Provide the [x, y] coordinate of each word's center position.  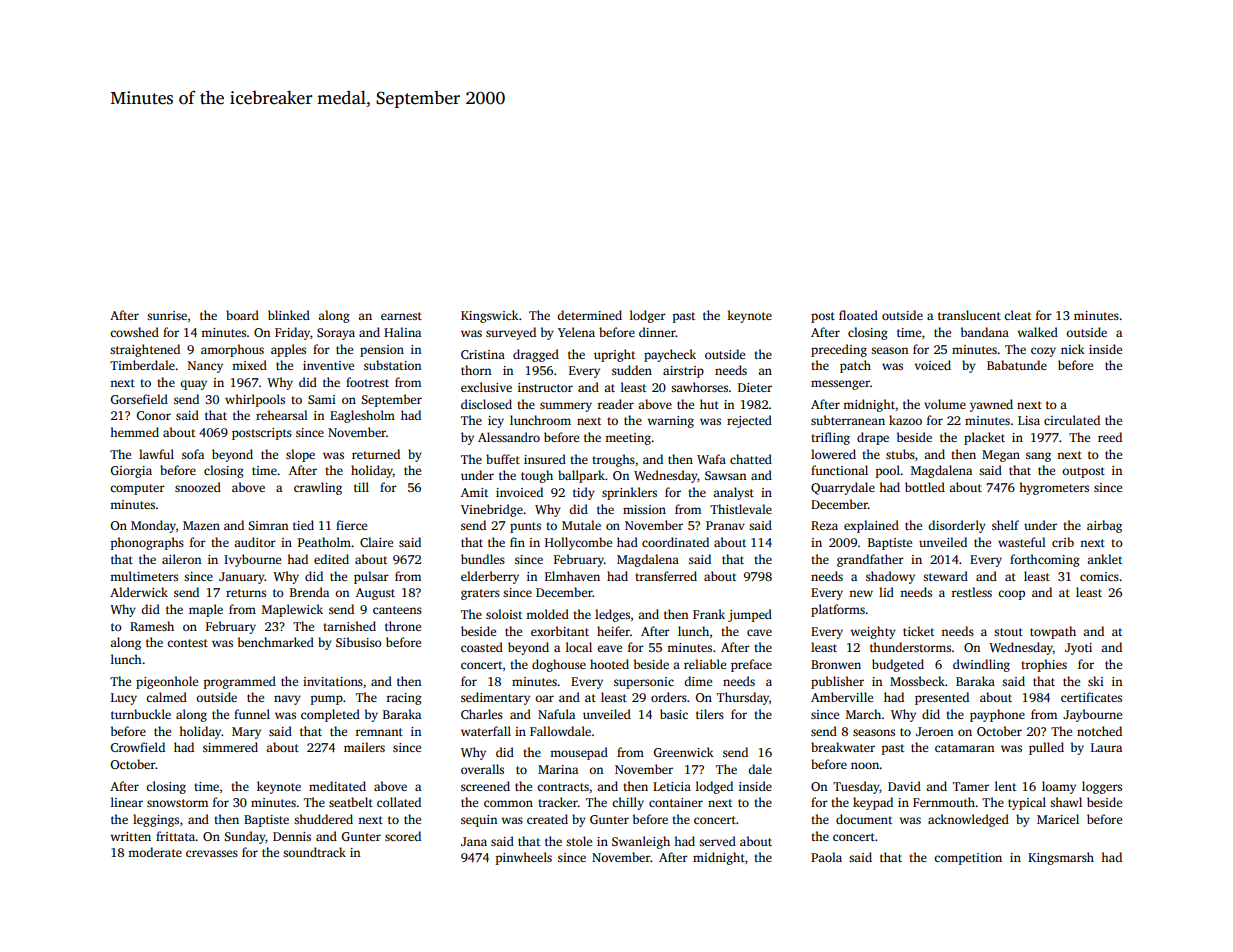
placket [984, 438]
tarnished [349, 626]
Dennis [292, 836]
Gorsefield [139, 399]
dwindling [981, 665]
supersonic [644, 683]
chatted [751, 459]
